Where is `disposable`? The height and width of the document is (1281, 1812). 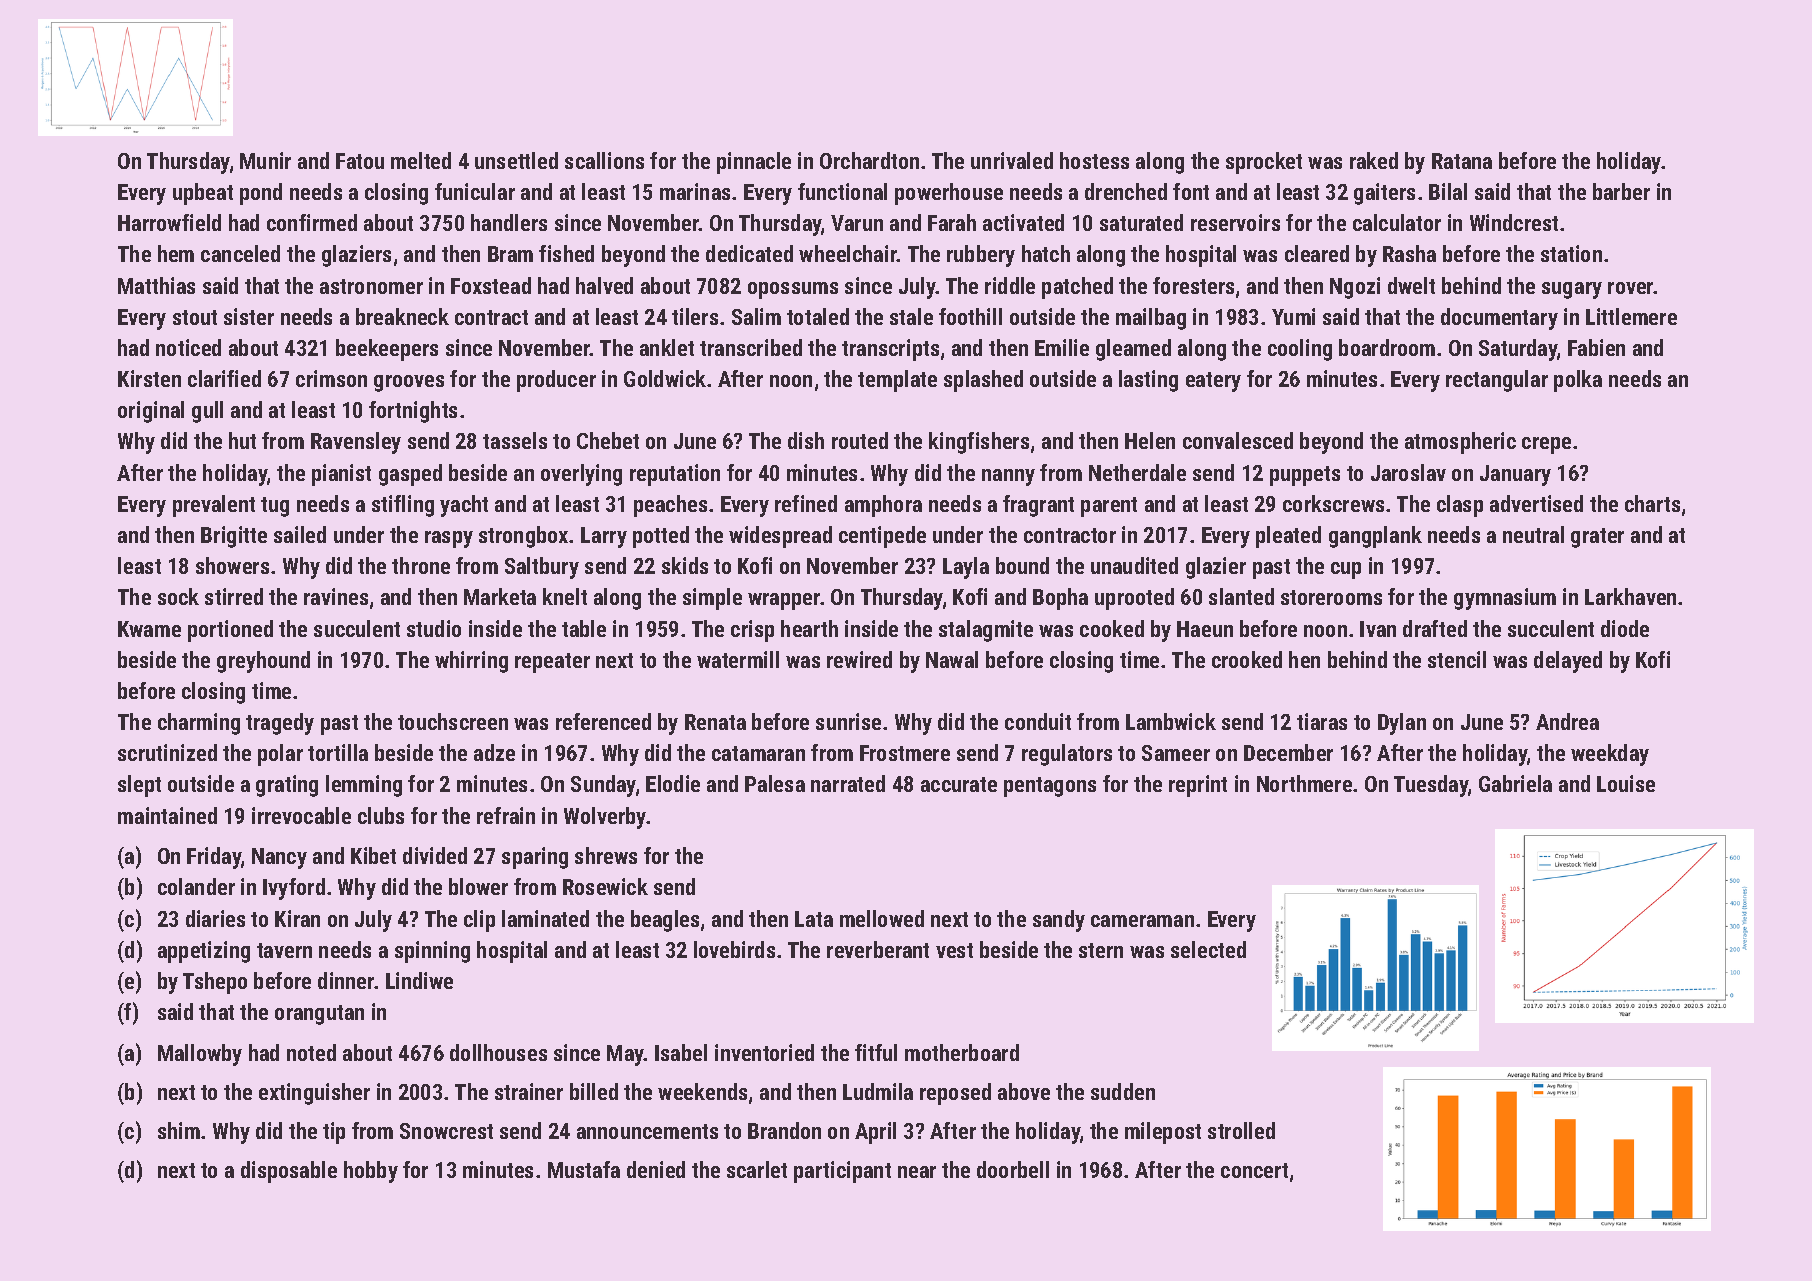 disposable is located at coordinates (289, 1172).
